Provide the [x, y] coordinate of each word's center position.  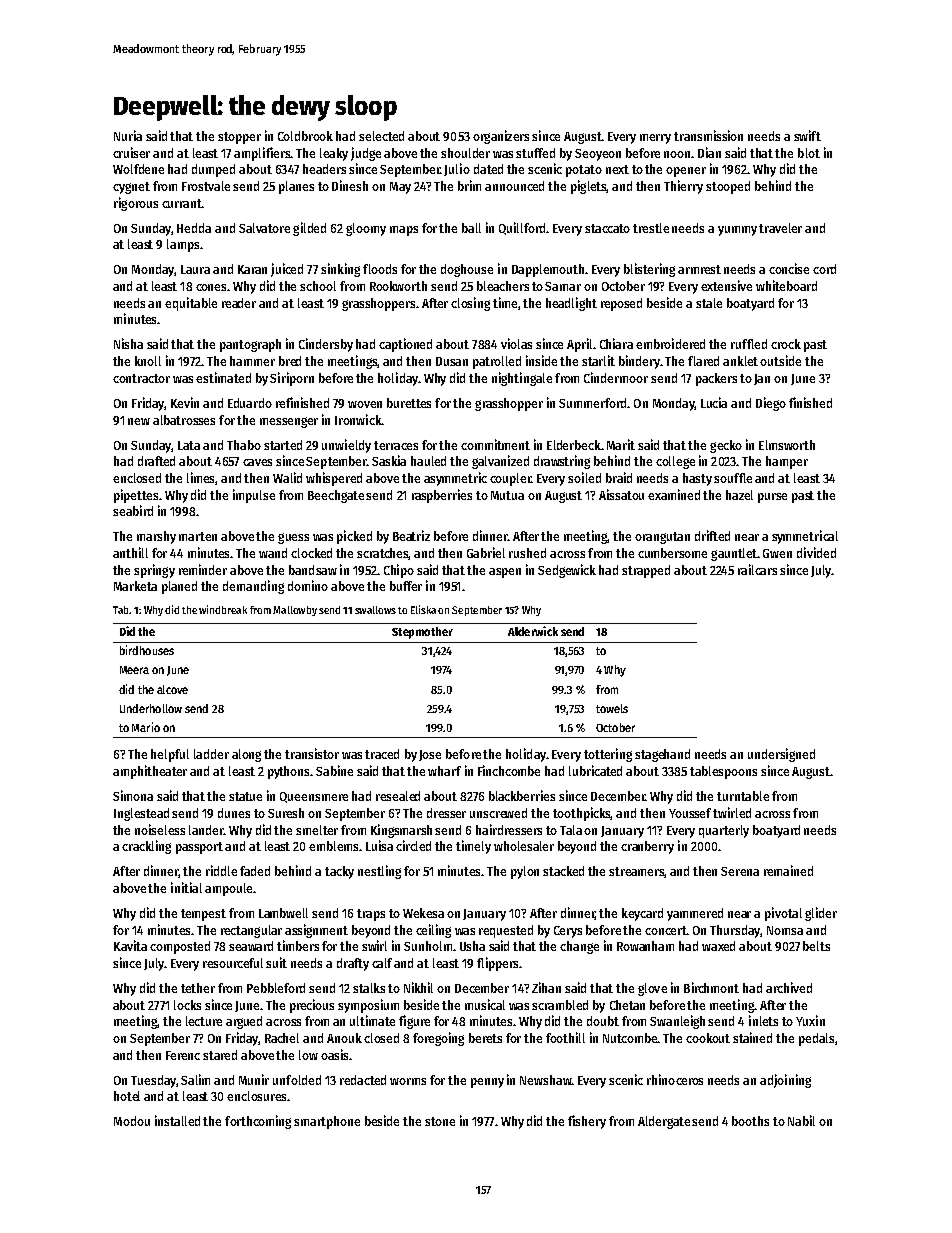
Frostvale [206, 186]
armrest [699, 269]
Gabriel [486, 552]
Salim [195, 1079]
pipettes [136, 496]
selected [381, 136]
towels [612, 708]
